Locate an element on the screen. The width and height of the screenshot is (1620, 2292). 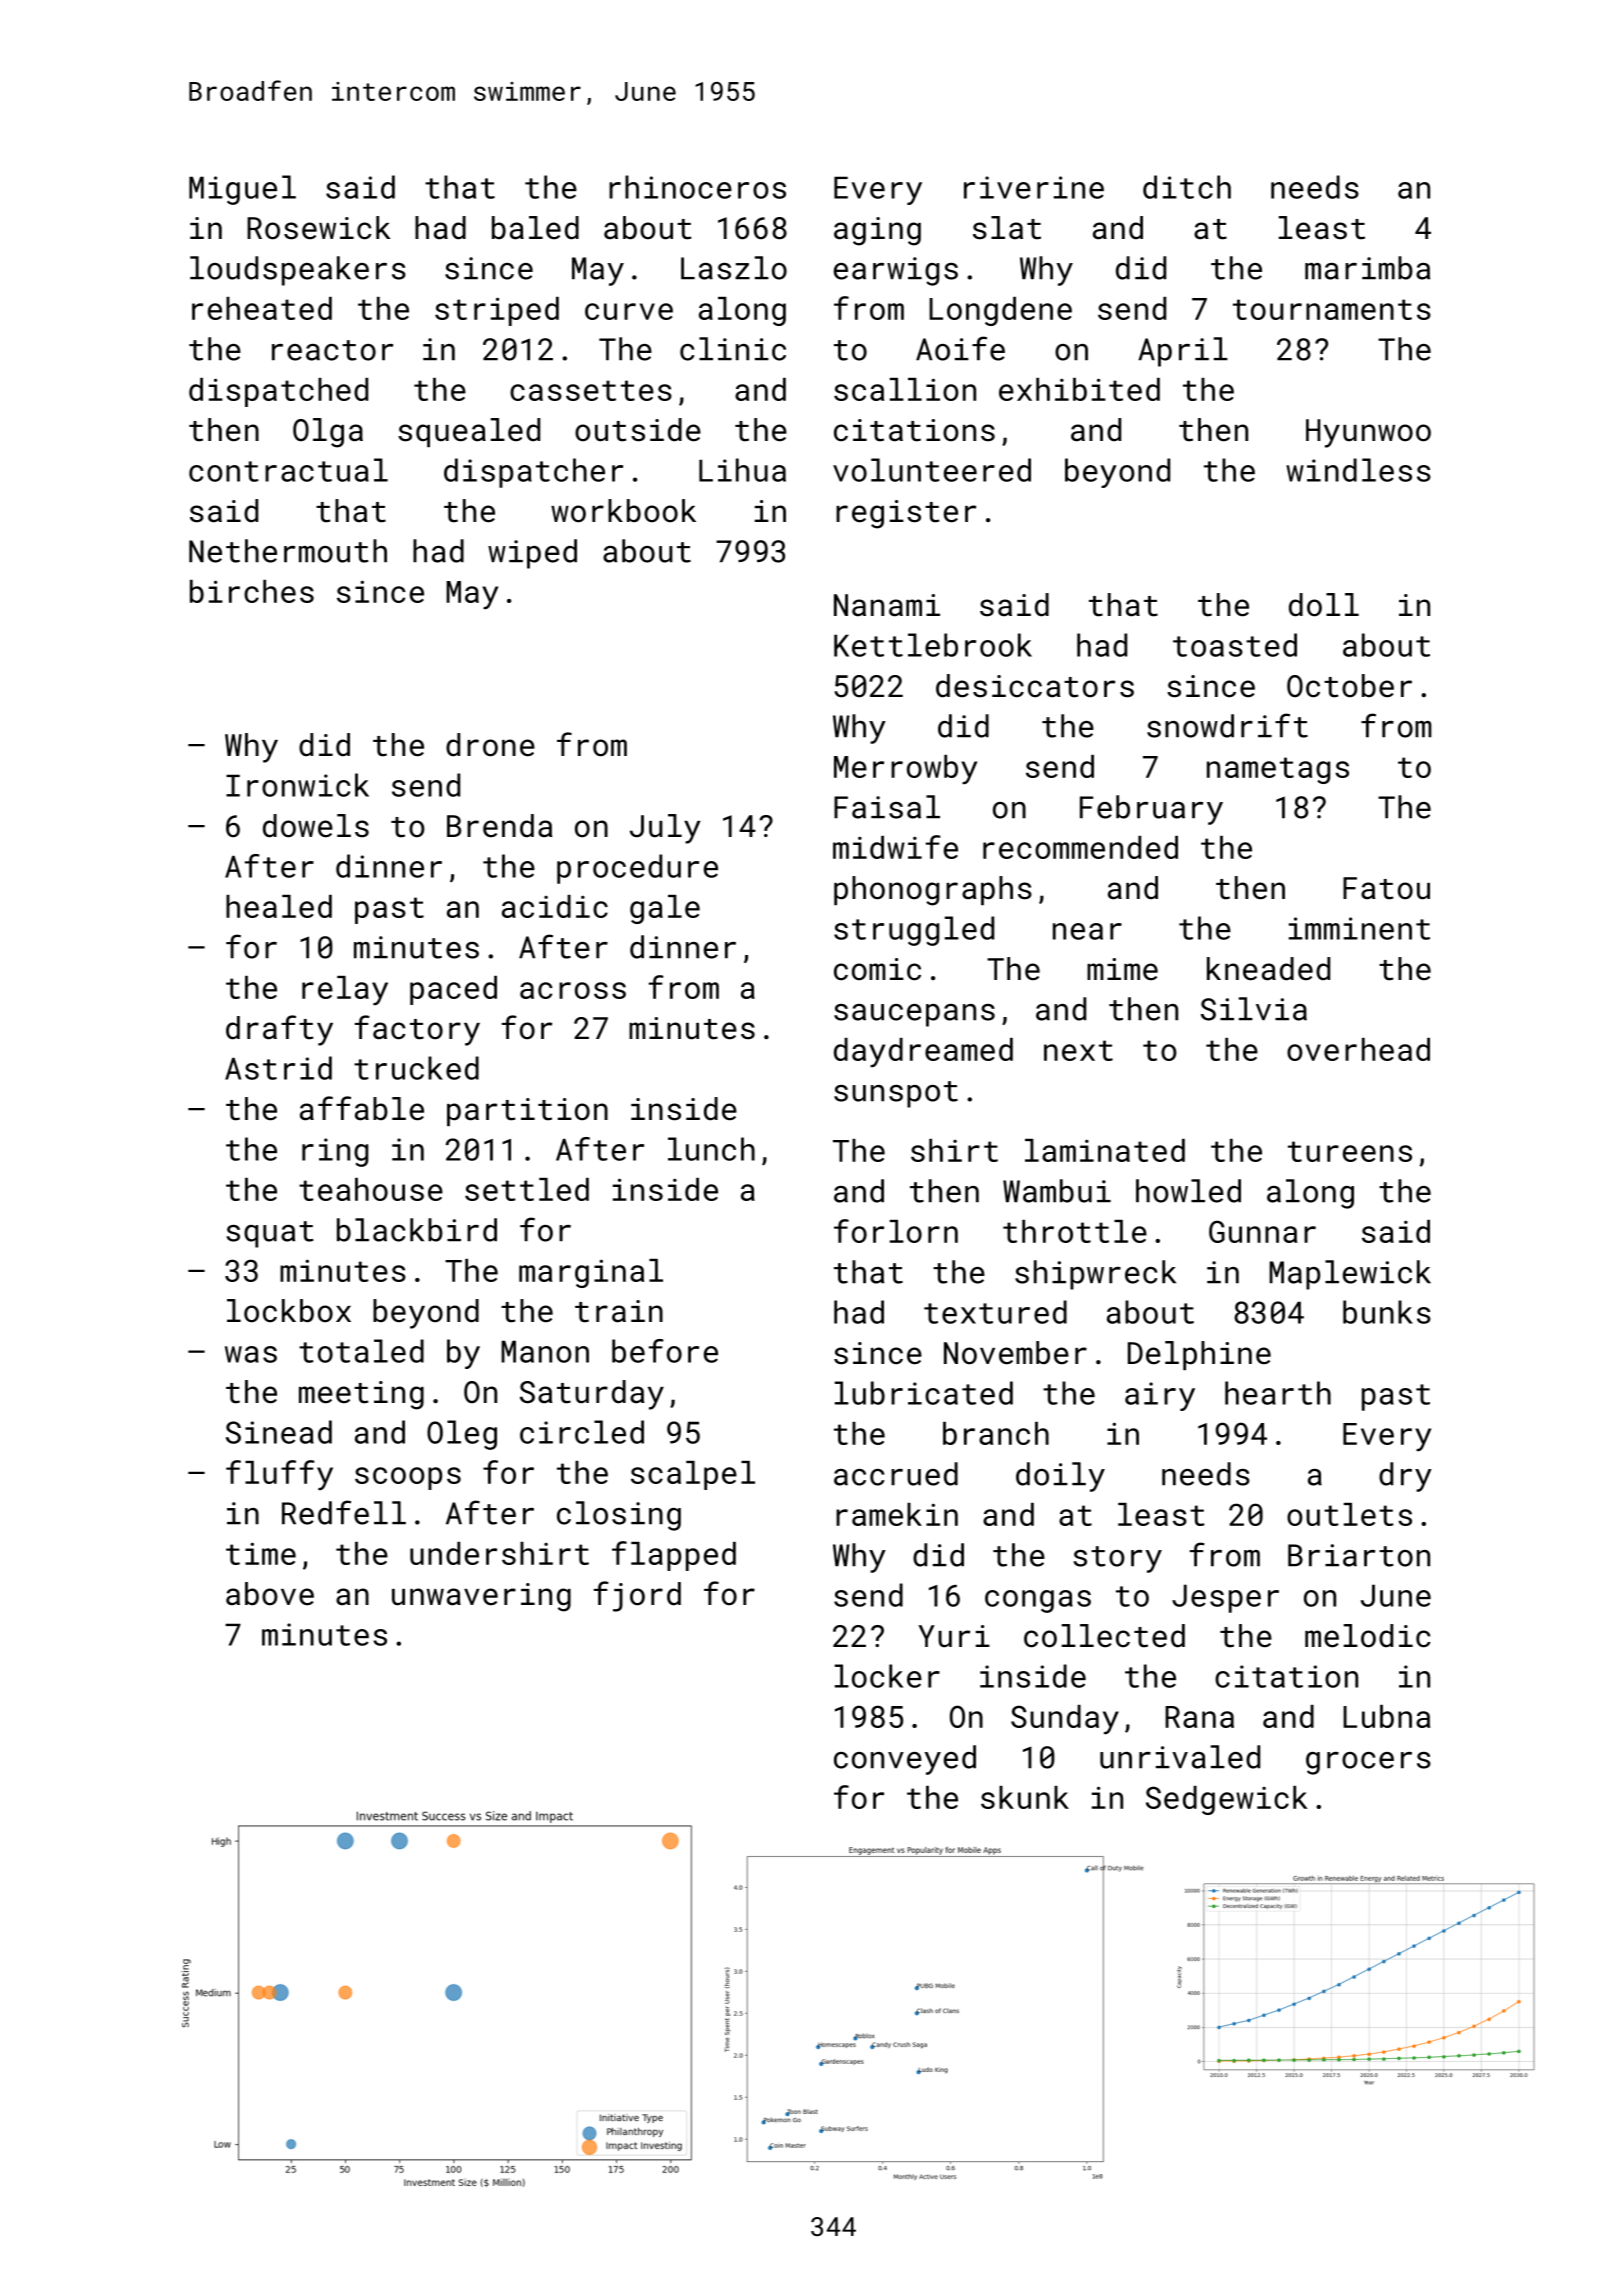
squat is located at coordinates (270, 1234).
